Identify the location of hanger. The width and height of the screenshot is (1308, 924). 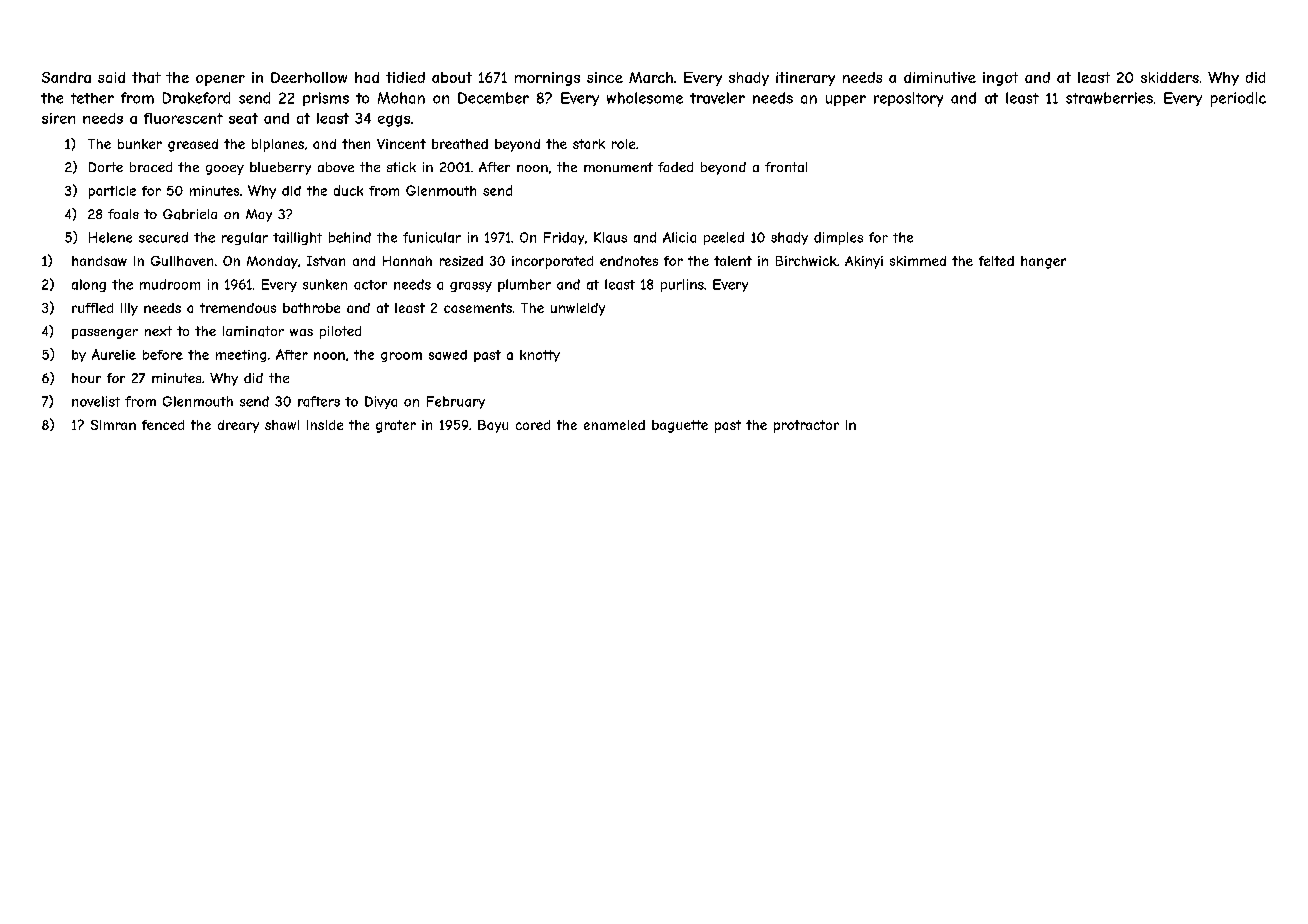
(1043, 262).
